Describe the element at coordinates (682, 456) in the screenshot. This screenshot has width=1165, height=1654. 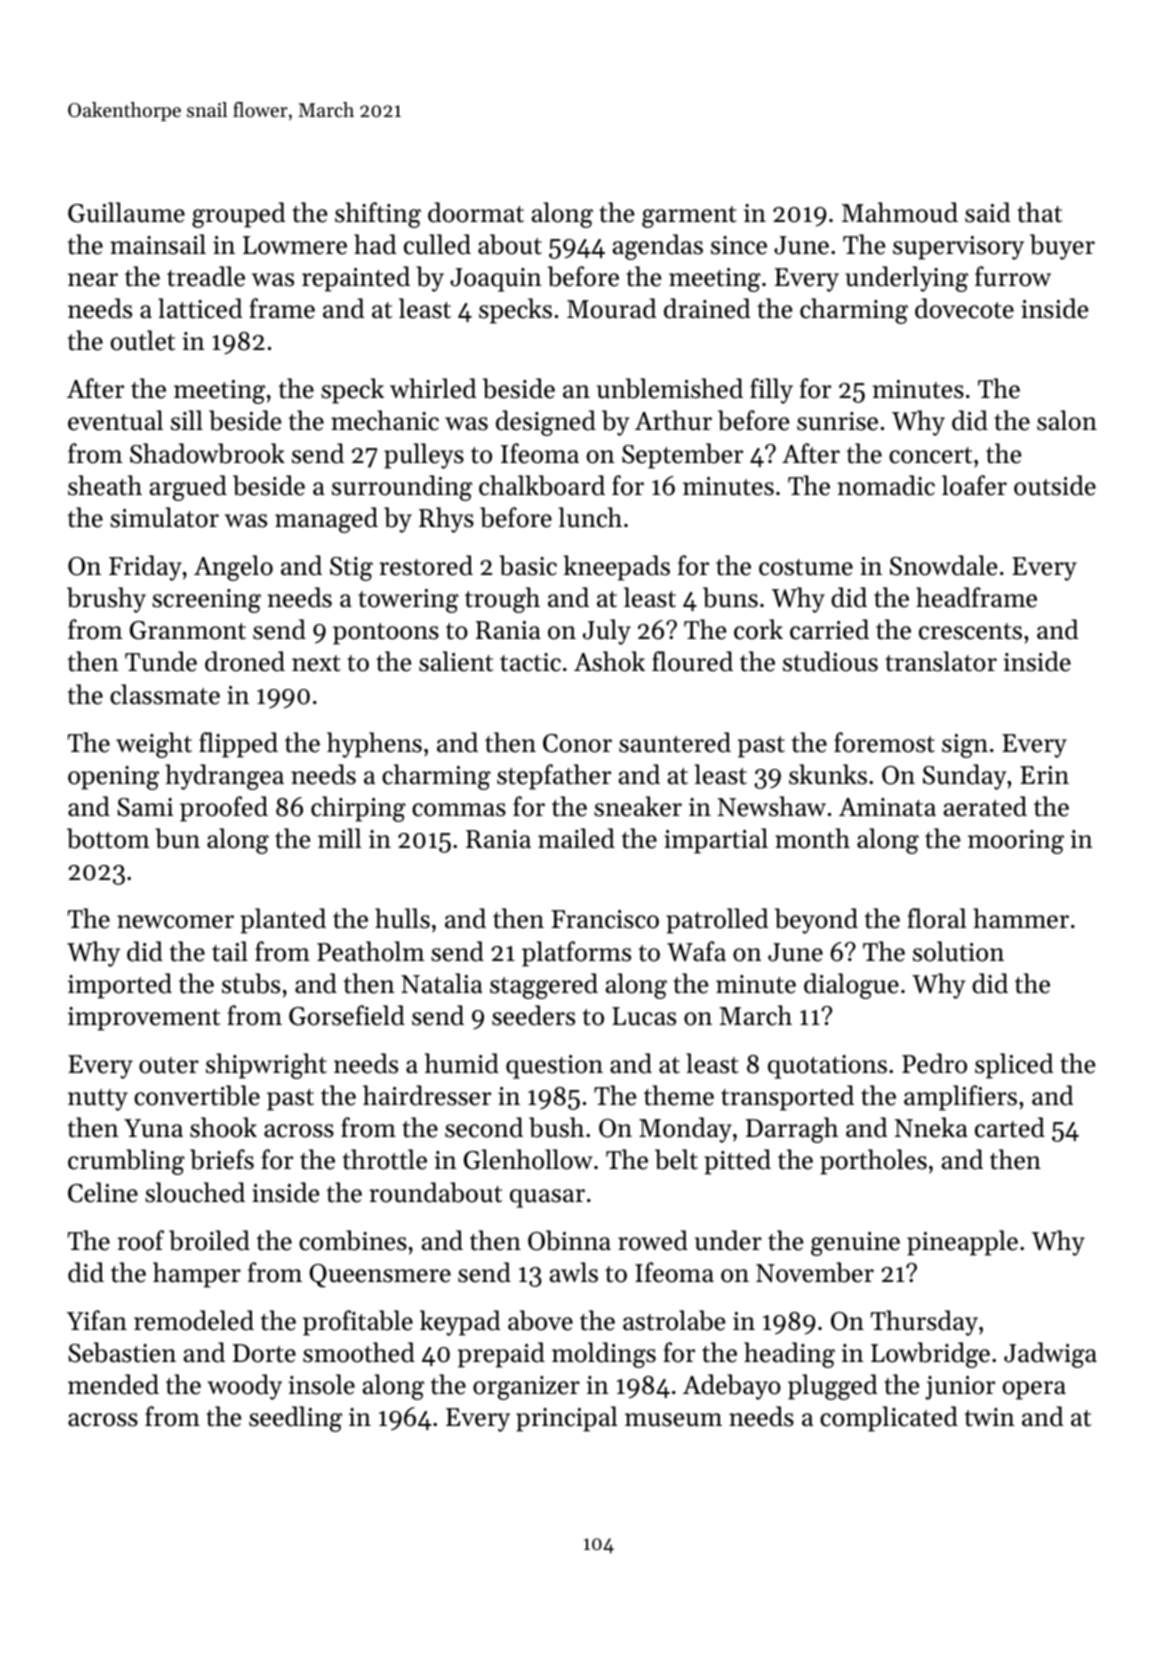
I see `September` at that location.
